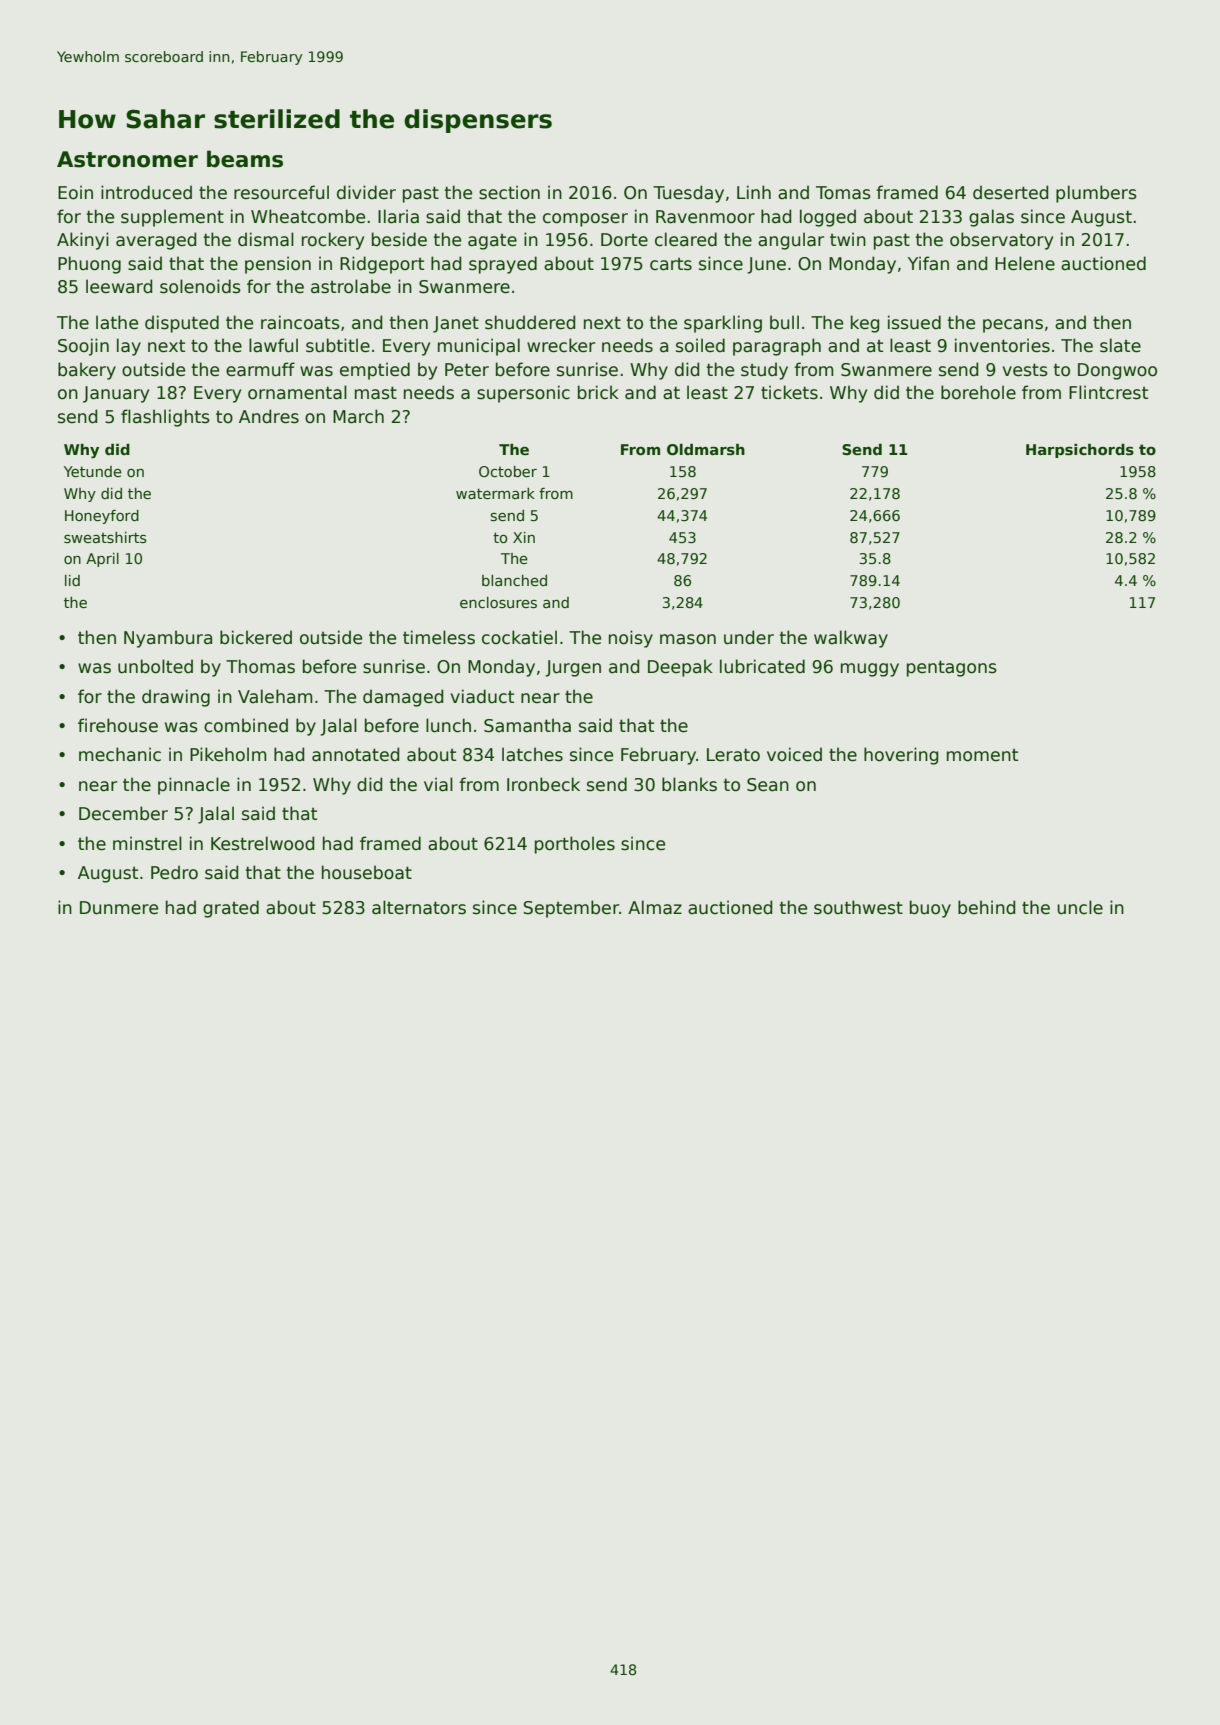 The image size is (1220, 1725). What do you see at coordinates (978, 392) in the image?
I see `borehole` at bounding box center [978, 392].
